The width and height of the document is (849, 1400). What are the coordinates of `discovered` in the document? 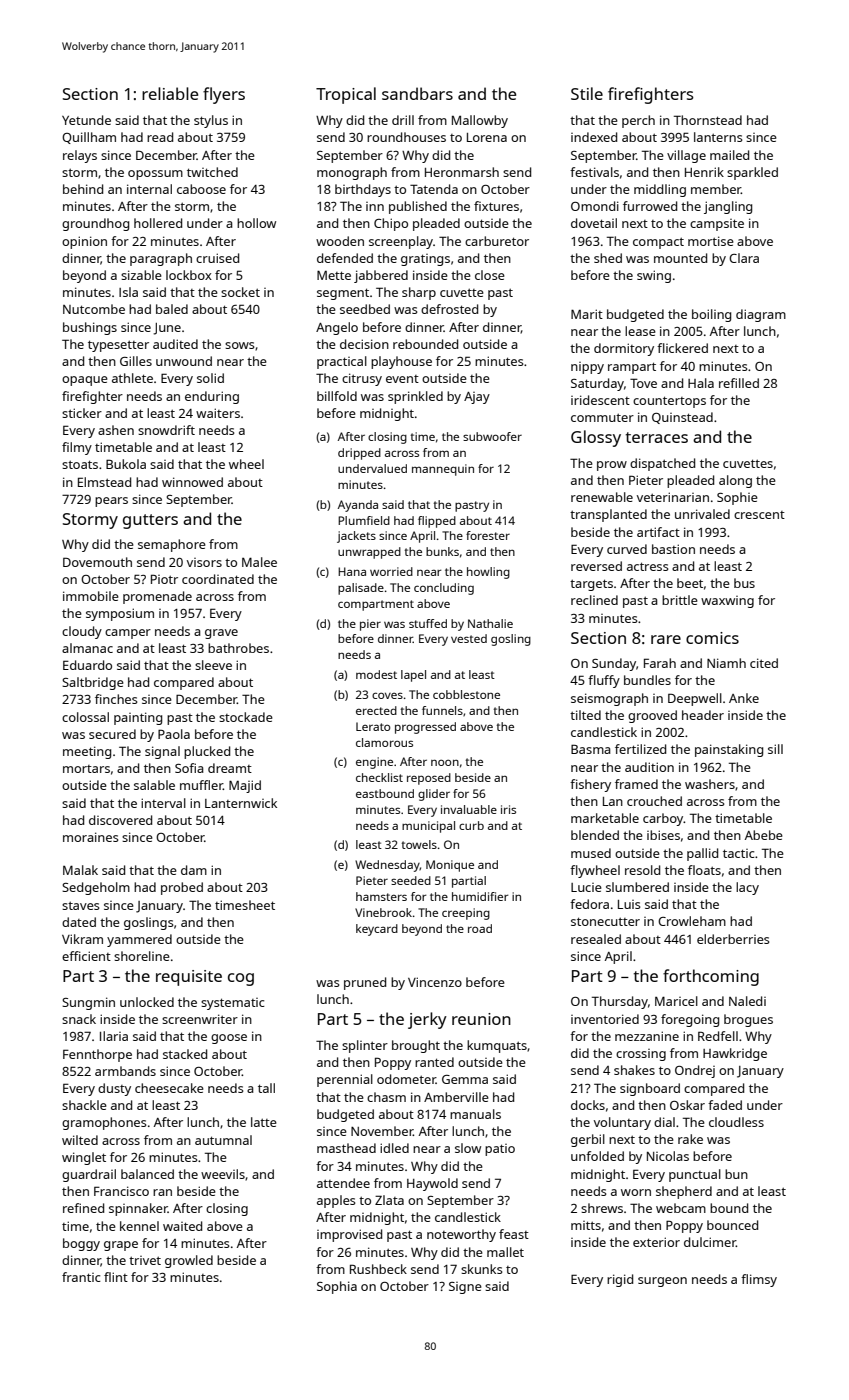 It's located at (120, 820).
